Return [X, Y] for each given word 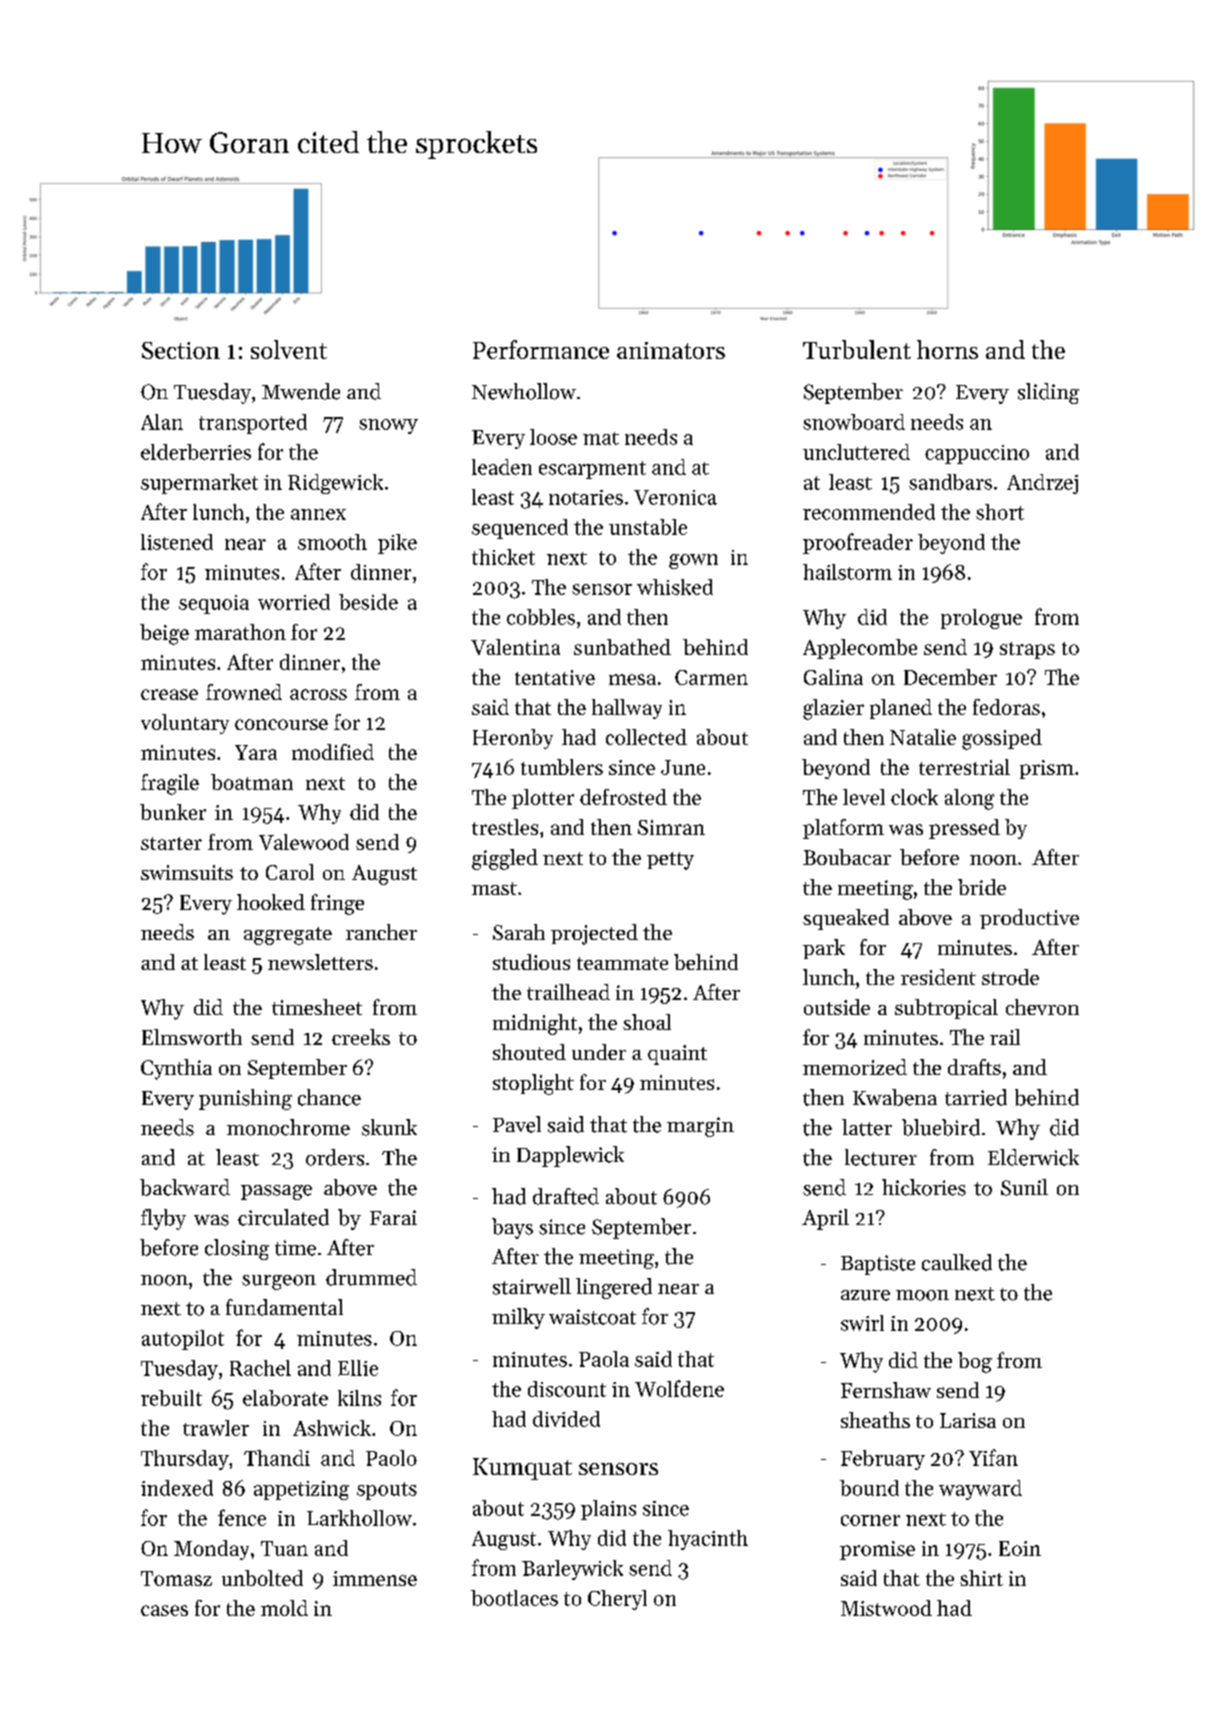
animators [671, 350]
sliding [1048, 393]
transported [253, 424]
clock [914, 797]
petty [670, 861]
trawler [216, 1428]
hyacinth [708, 1540]
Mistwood [886, 1608]
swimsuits [187, 872]
